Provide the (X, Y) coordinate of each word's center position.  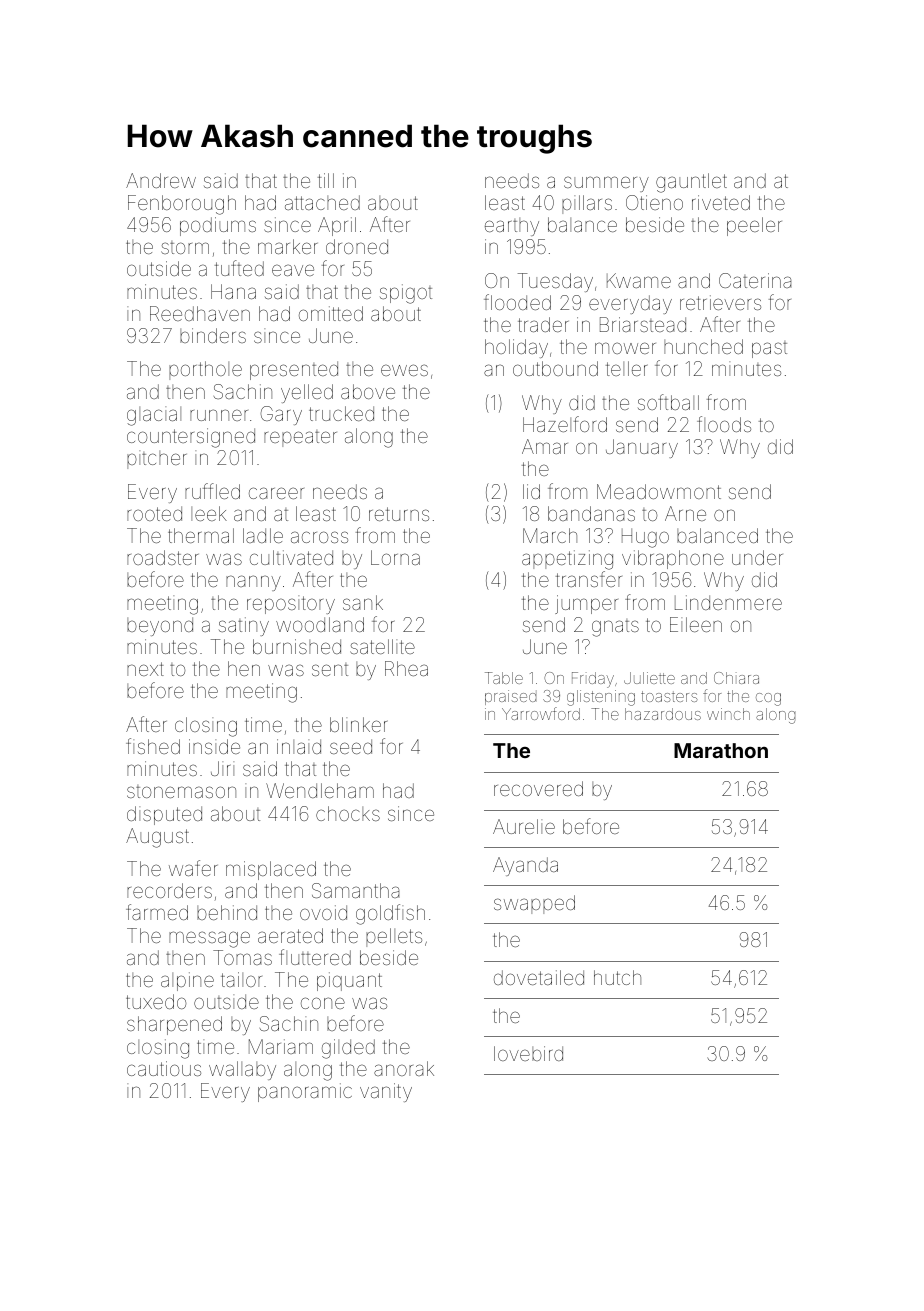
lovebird (528, 1053)
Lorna (395, 557)
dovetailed (539, 977)
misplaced (271, 870)
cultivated (291, 557)
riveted (721, 202)
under (757, 557)
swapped (534, 904)
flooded (517, 302)
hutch (617, 977)
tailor (241, 979)
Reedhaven (200, 313)
